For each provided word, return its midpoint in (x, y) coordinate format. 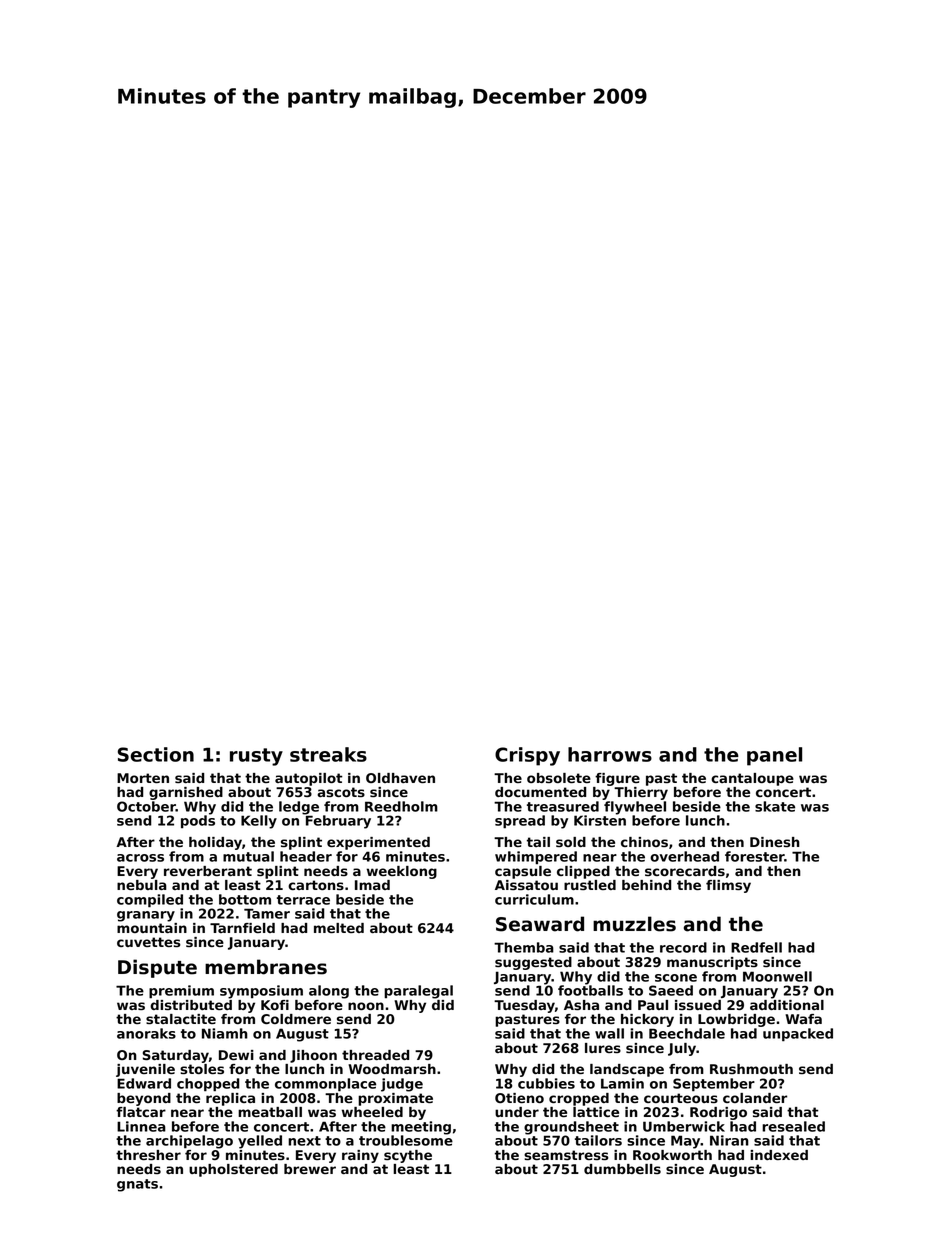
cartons (316, 885)
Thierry (641, 793)
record (683, 947)
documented (540, 792)
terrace (303, 900)
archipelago (189, 1142)
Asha (581, 1005)
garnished (186, 793)
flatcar (141, 1112)
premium (181, 992)
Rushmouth (751, 1069)
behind (646, 885)
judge (402, 1085)
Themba (524, 947)
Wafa (803, 1019)
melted (339, 928)
